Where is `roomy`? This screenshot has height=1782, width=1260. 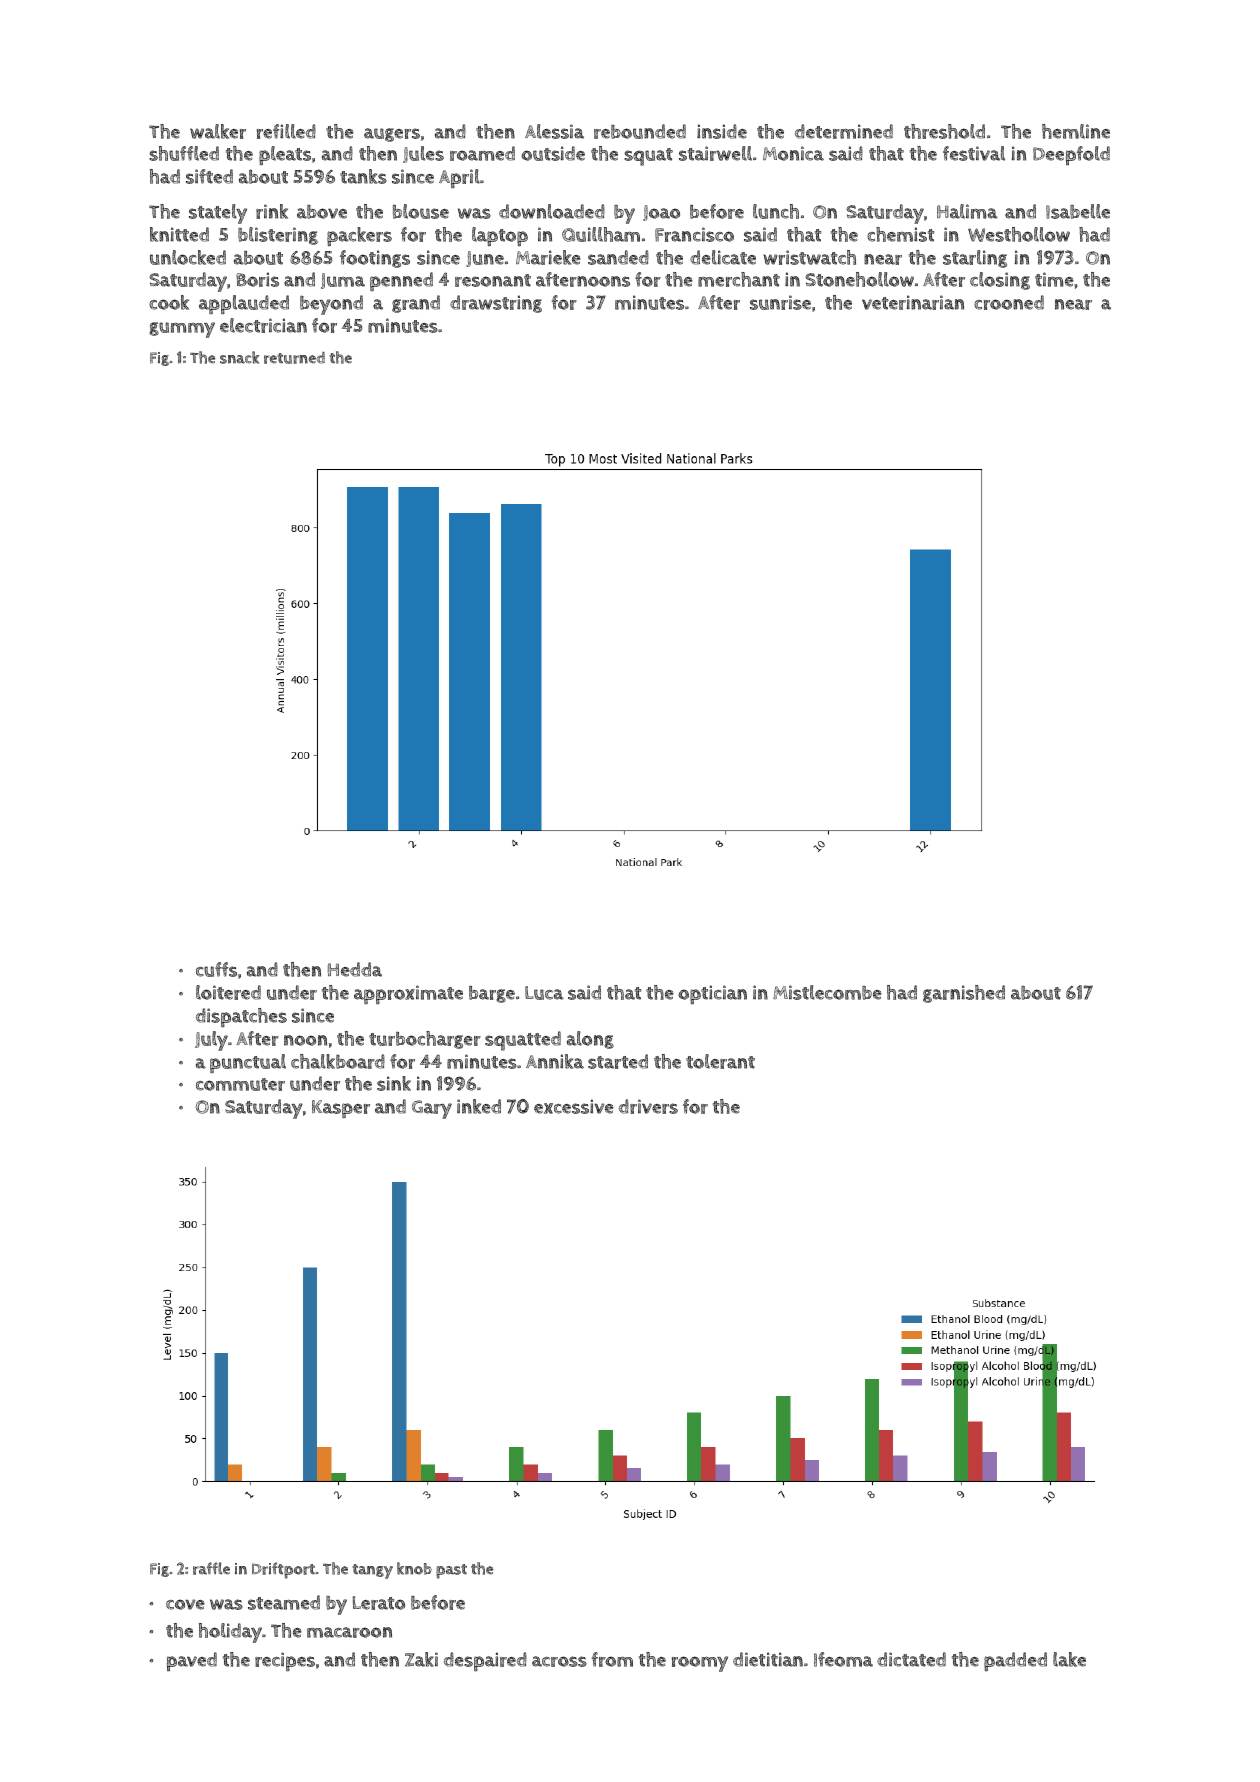
roomy is located at coordinates (700, 1664).
